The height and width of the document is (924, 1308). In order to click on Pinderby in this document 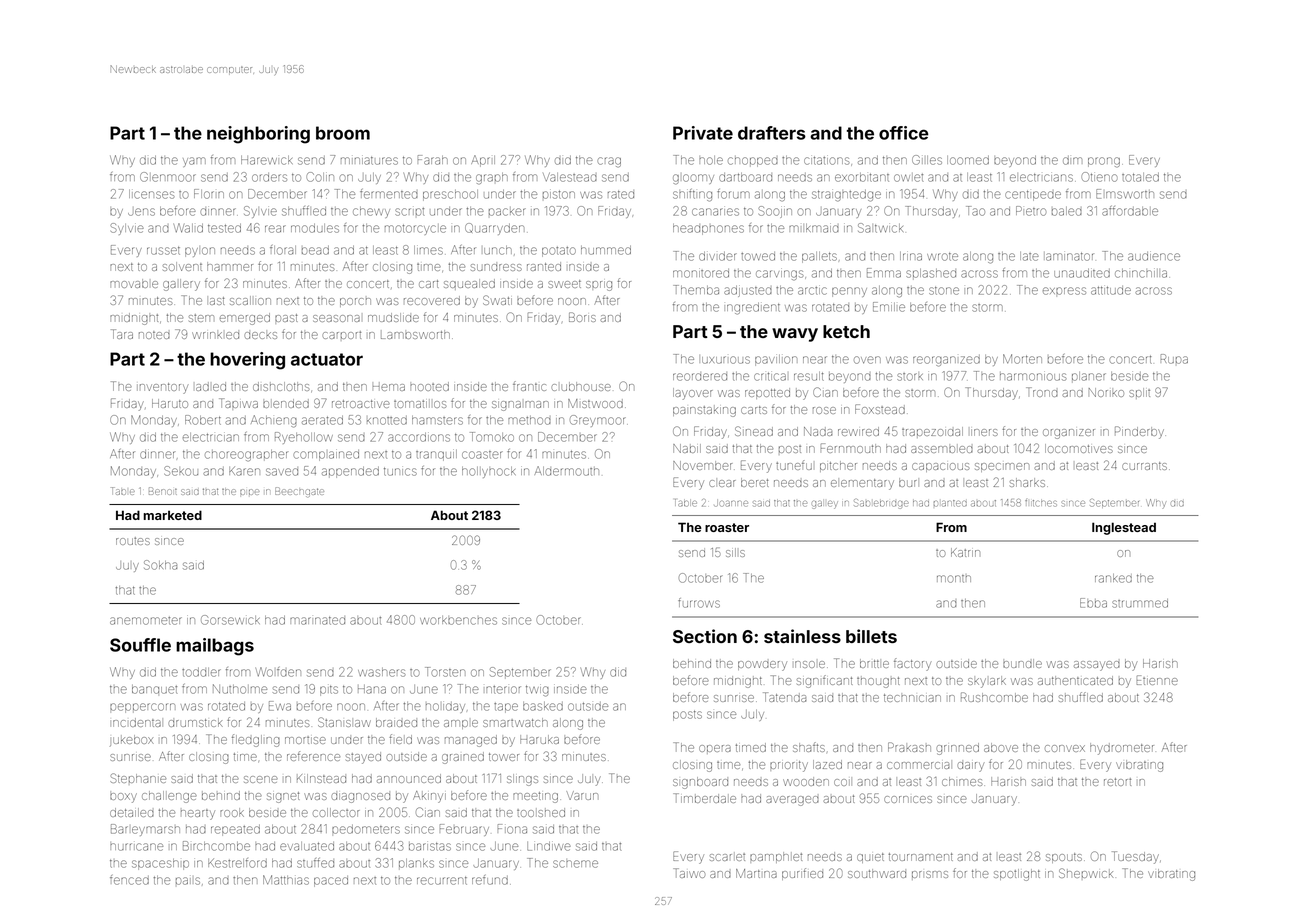, I will do `click(1139, 432)`.
